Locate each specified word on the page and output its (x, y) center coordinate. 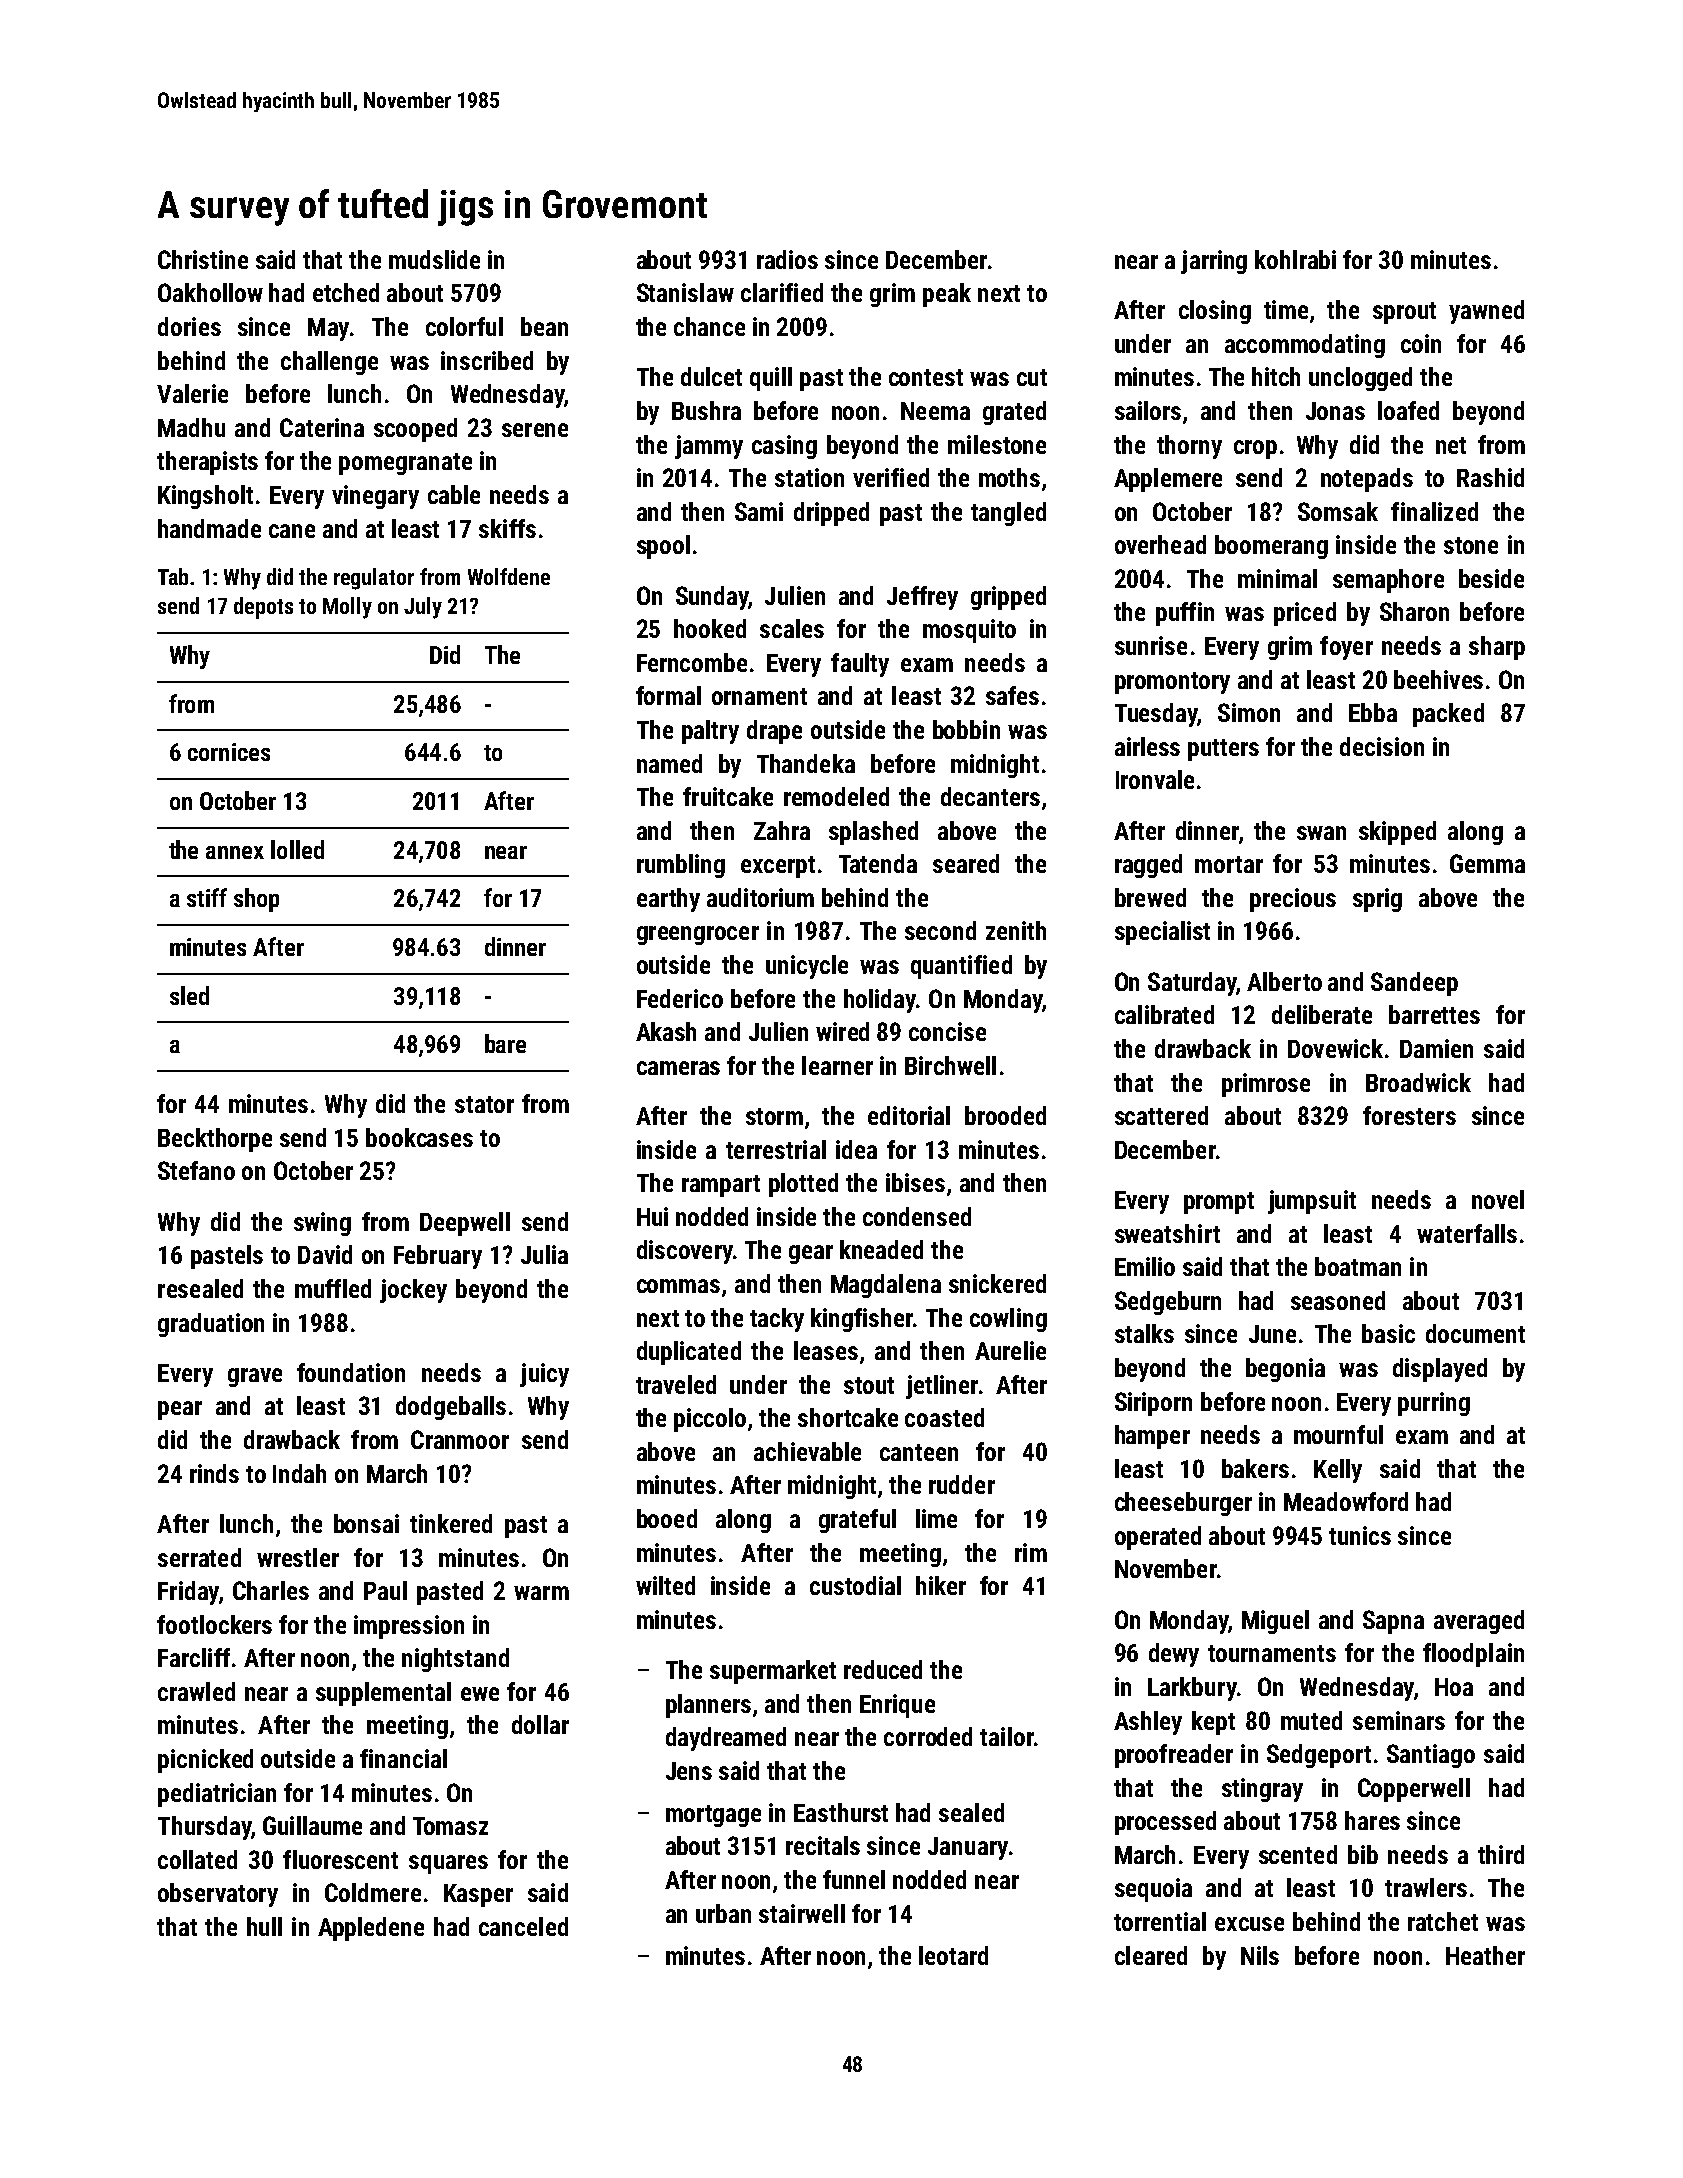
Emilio (1145, 1266)
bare (505, 1043)
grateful (857, 1521)
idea (856, 1149)
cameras (678, 1068)
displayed (1440, 1370)
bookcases (419, 1137)
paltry (710, 732)
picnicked (205, 1761)
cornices (229, 752)
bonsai (366, 1523)
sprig (1377, 900)
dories (189, 326)
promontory (1172, 683)
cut (1032, 377)
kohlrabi (1295, 259)
